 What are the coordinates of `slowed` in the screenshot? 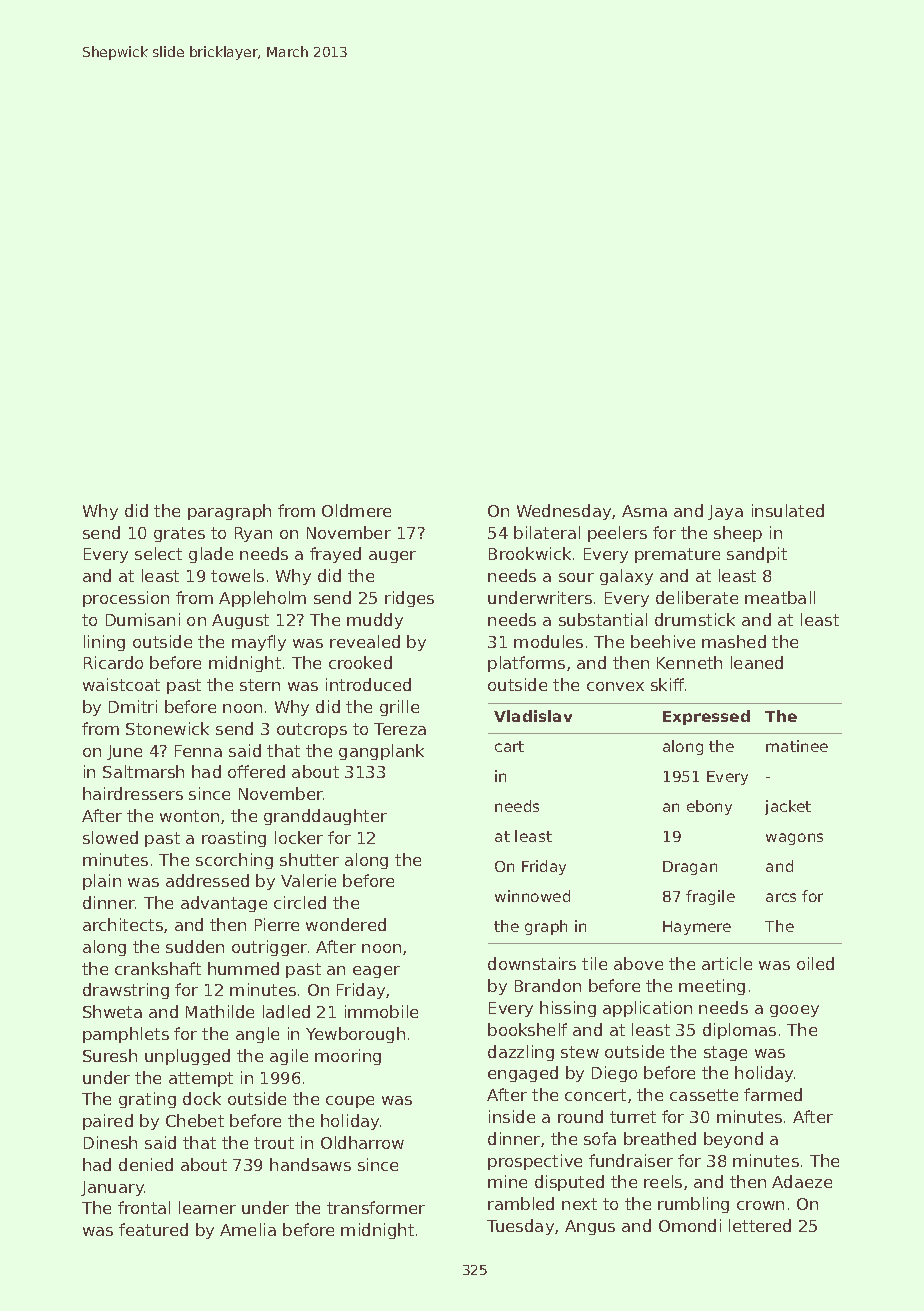 It's located at (110, 837).
